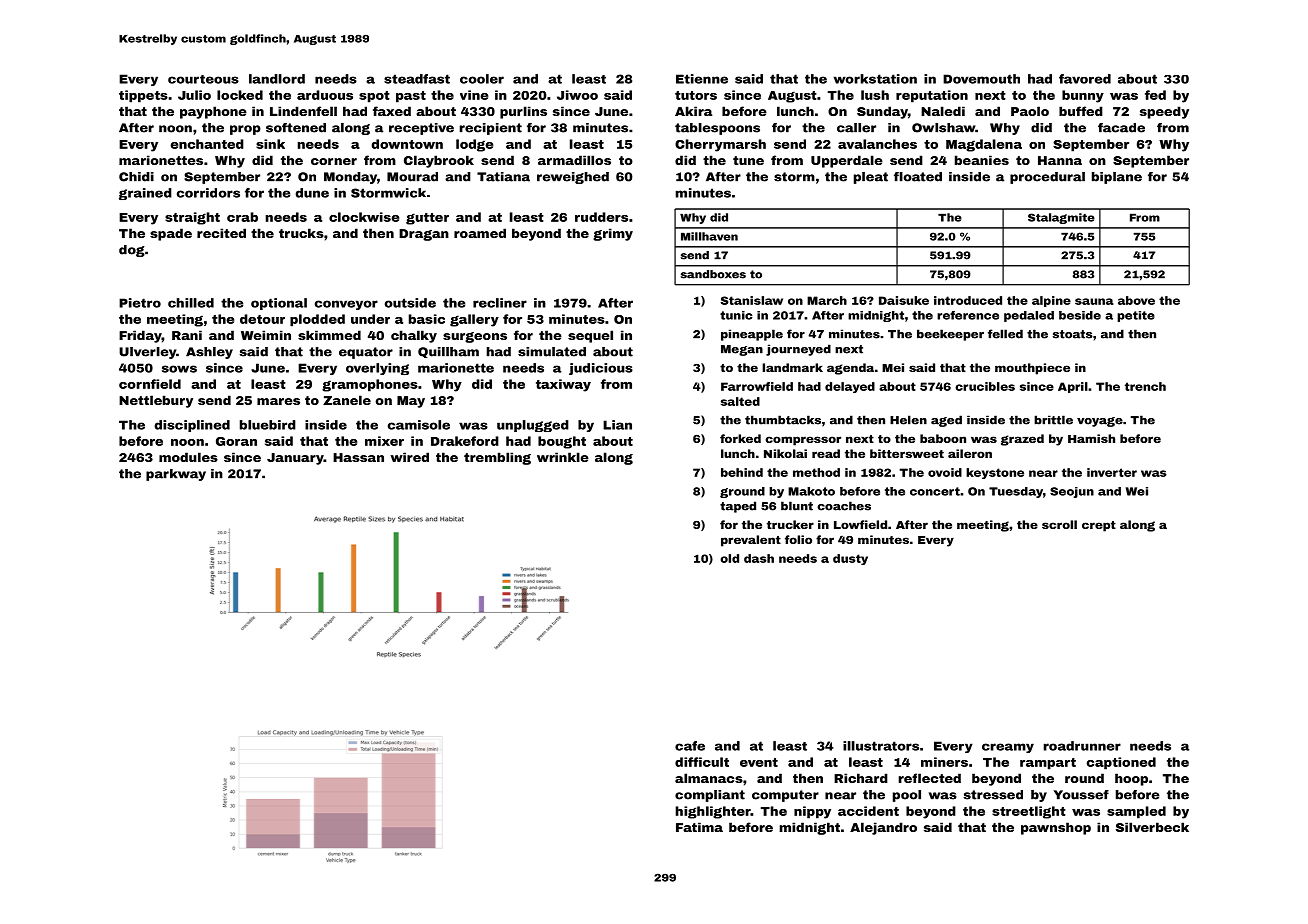  I want to click on highlighter, so click(713, 812).
